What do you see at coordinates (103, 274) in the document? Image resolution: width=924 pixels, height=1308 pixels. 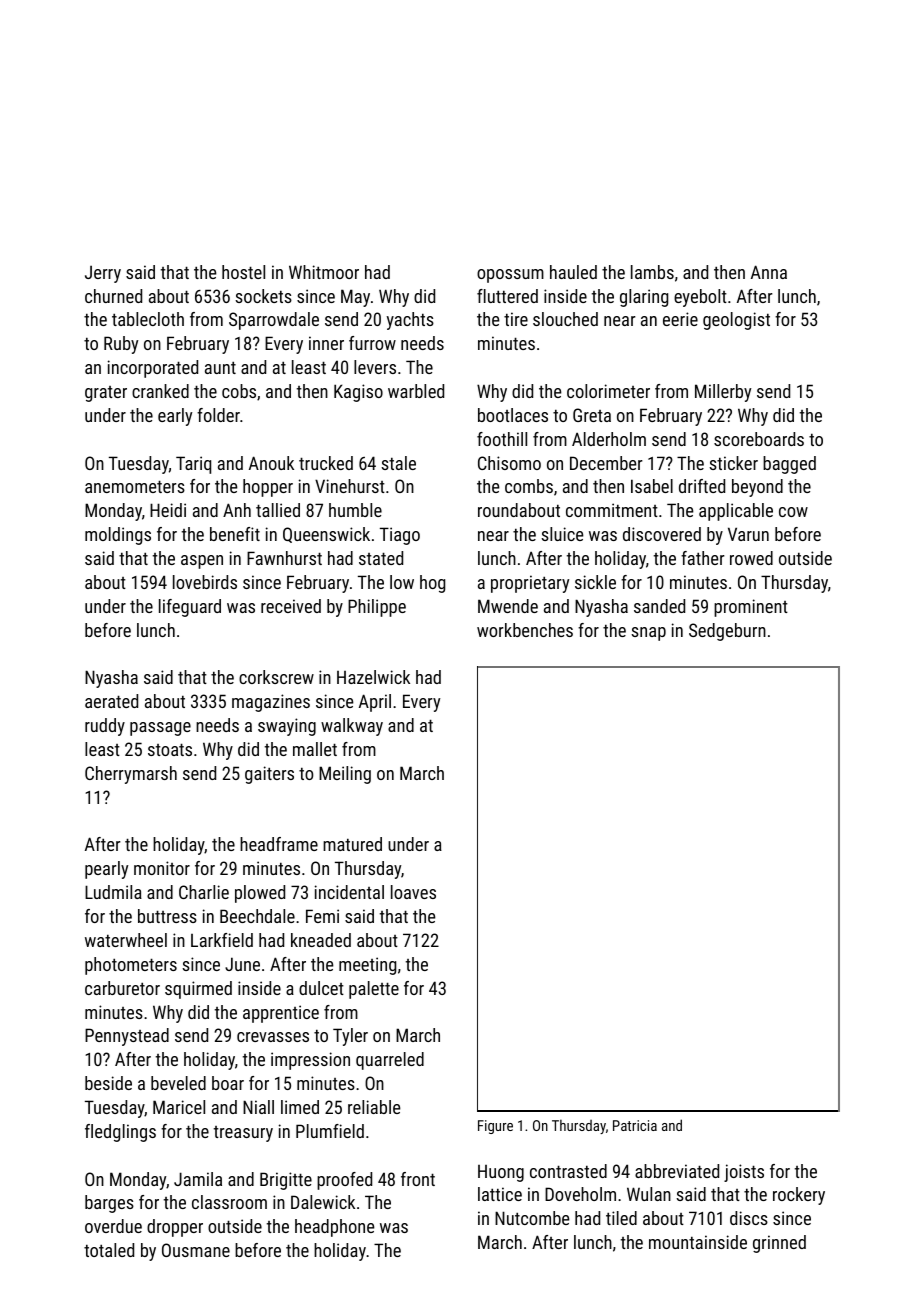 I see `Jerry` at bounding box center [103, 274].
